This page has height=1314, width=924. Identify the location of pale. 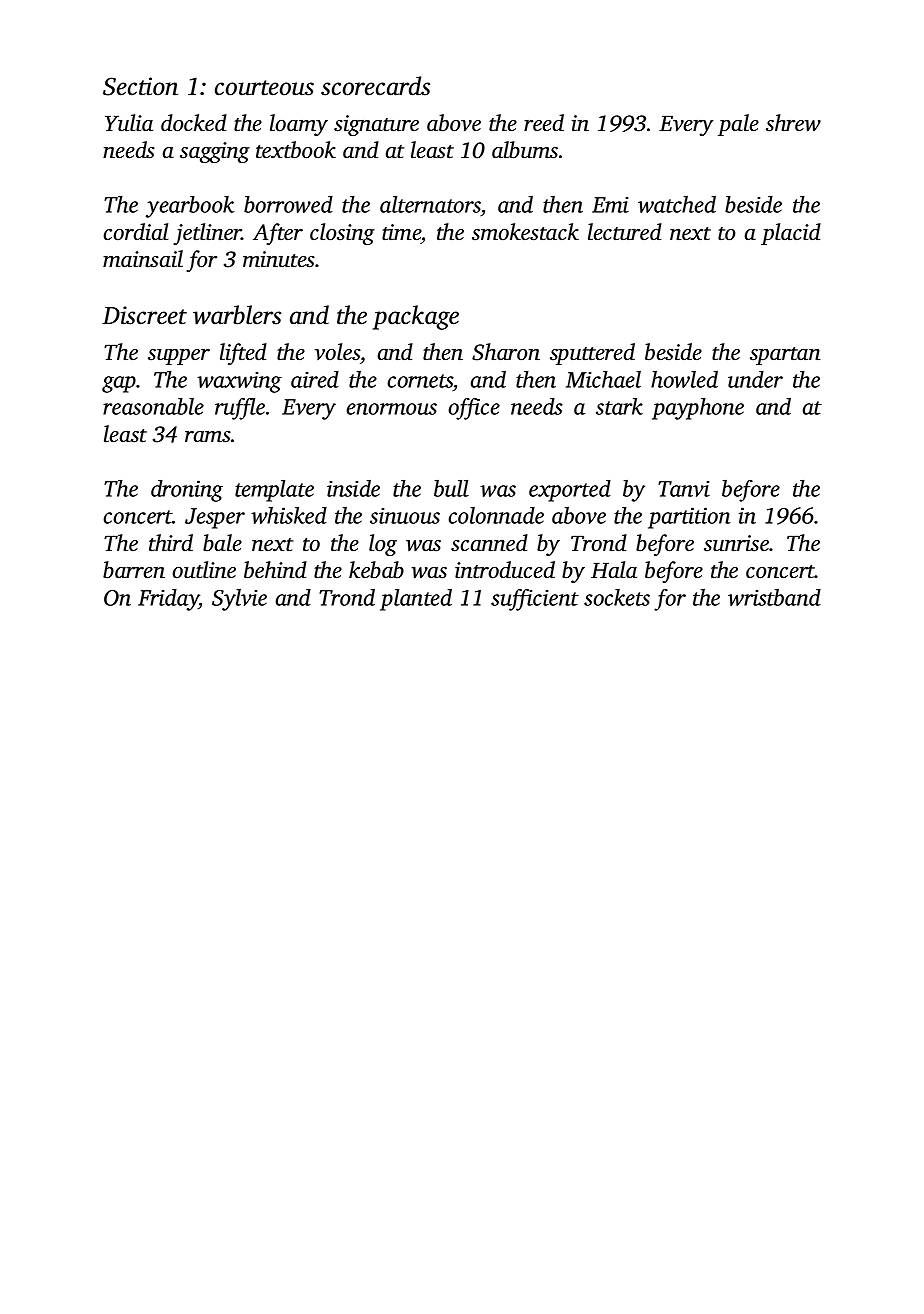
(738, 125).
